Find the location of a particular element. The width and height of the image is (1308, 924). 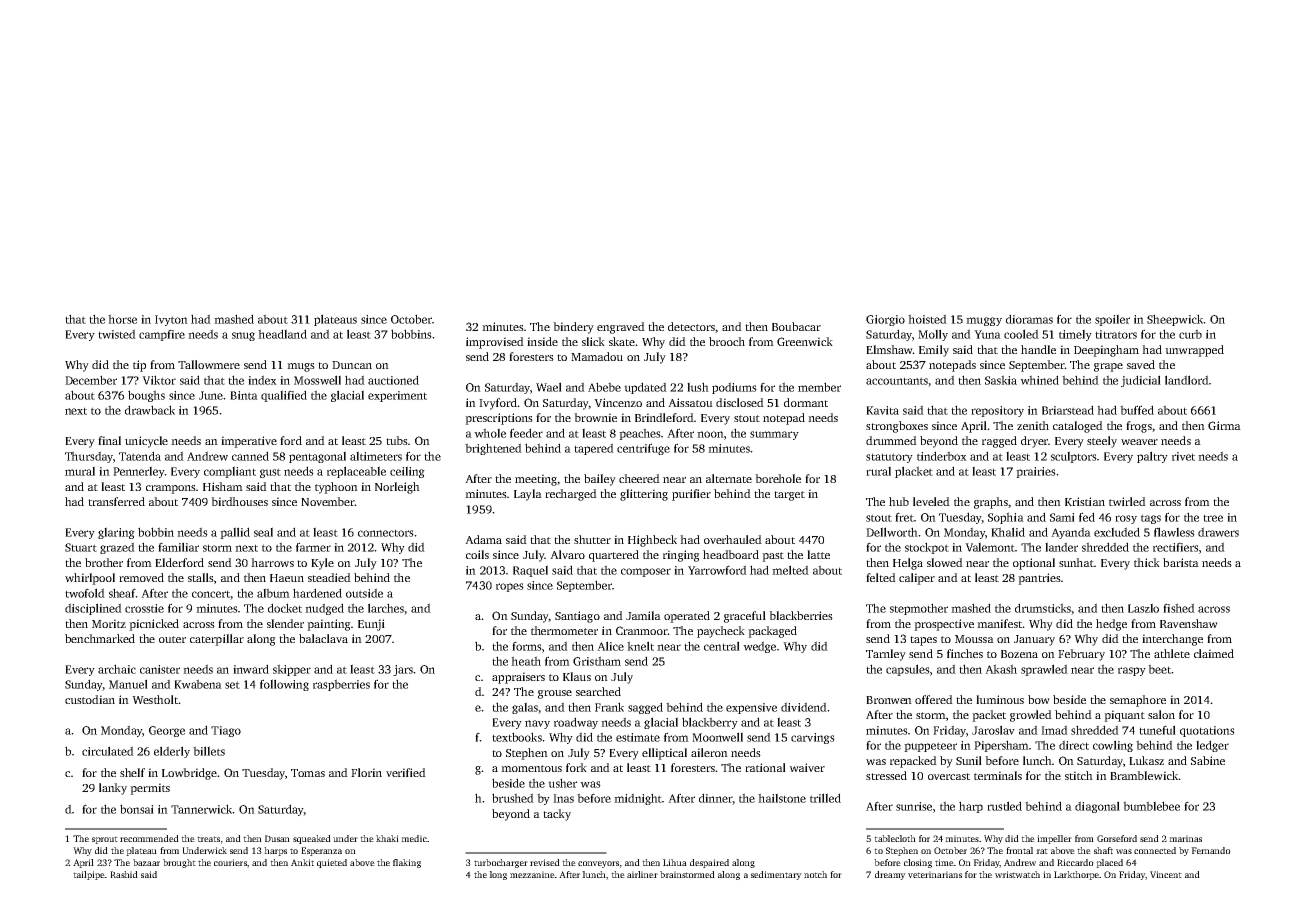

rustled is located at coordinates (1004, 806).
